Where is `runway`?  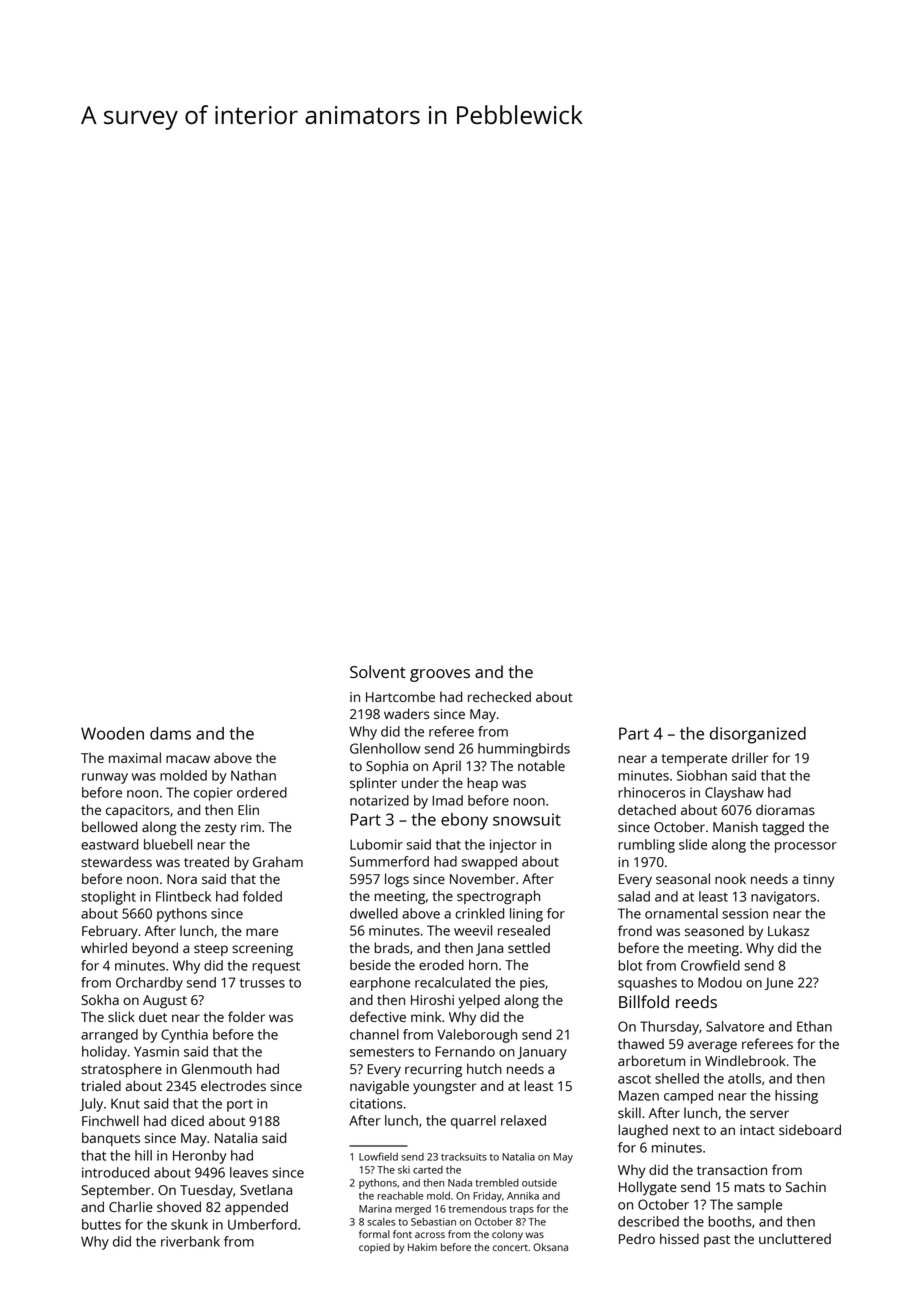
runway is located at coordinates (105, 778).
